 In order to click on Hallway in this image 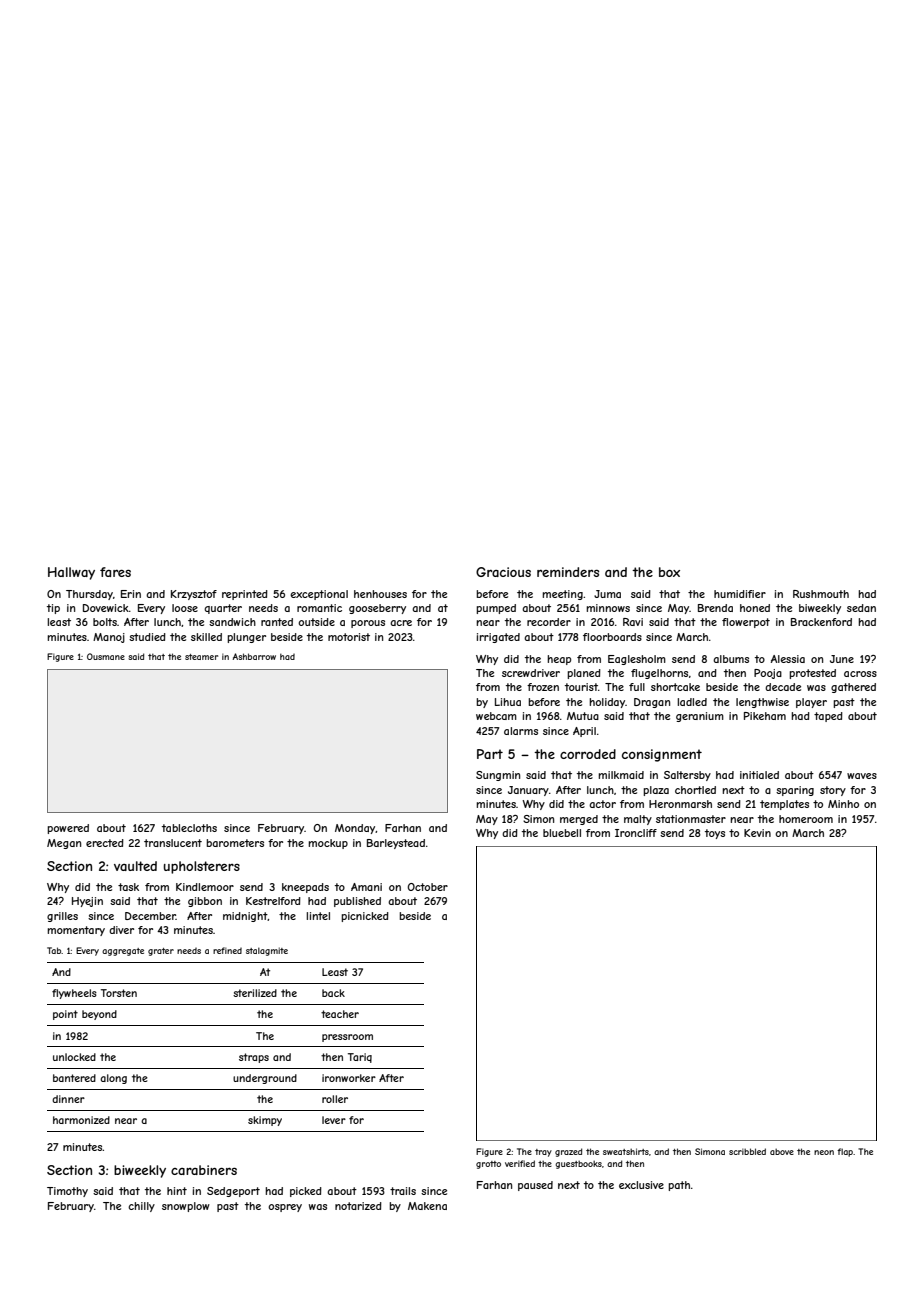, I will do `click(71, 573)`.
